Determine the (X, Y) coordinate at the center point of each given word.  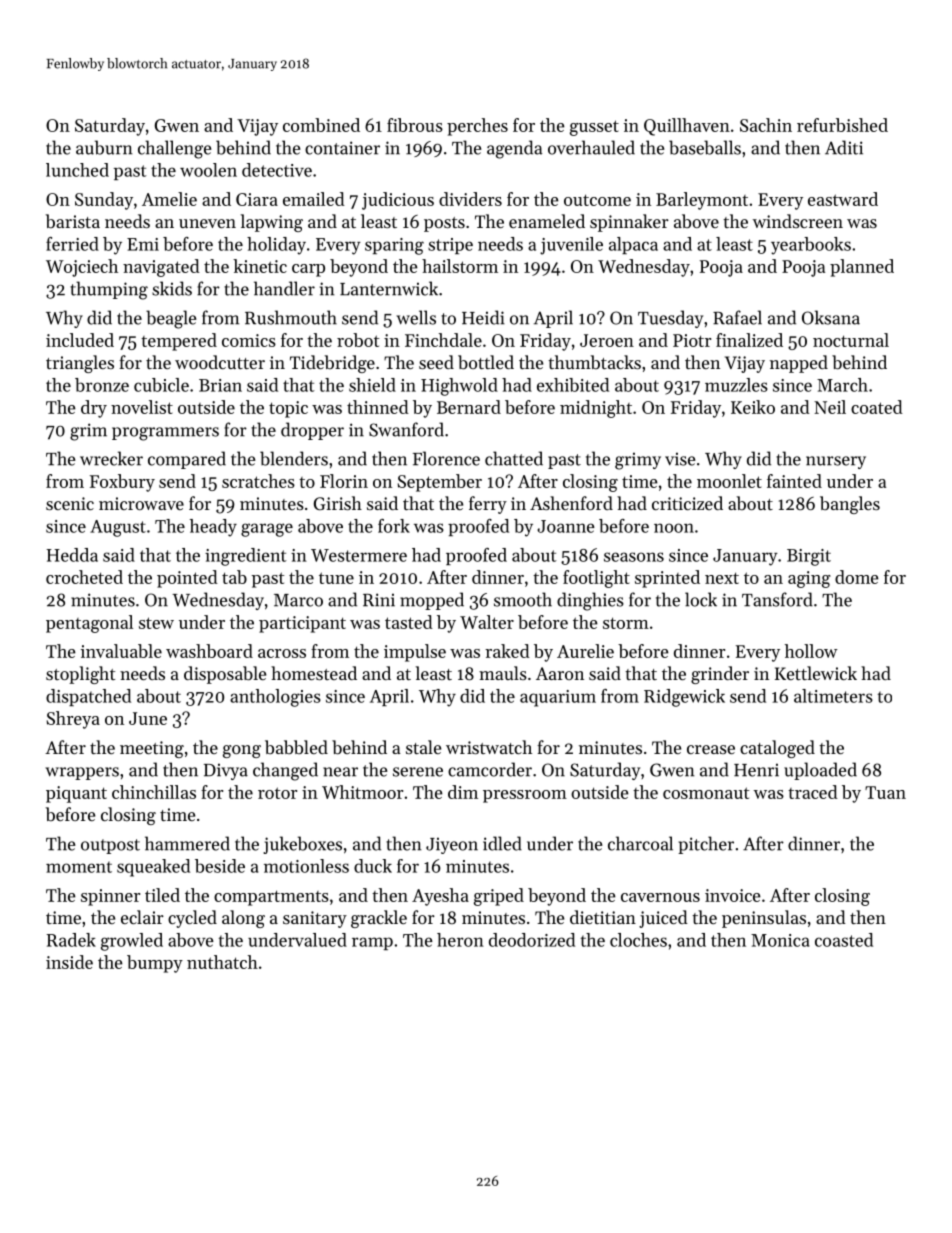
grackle (379, 919)
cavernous (660, 897)
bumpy (155, 964)
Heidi (483, 317)
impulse (415, 653)
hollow (811, 651)
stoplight (80, 675)
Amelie (169, 199)
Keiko (753, 407)
